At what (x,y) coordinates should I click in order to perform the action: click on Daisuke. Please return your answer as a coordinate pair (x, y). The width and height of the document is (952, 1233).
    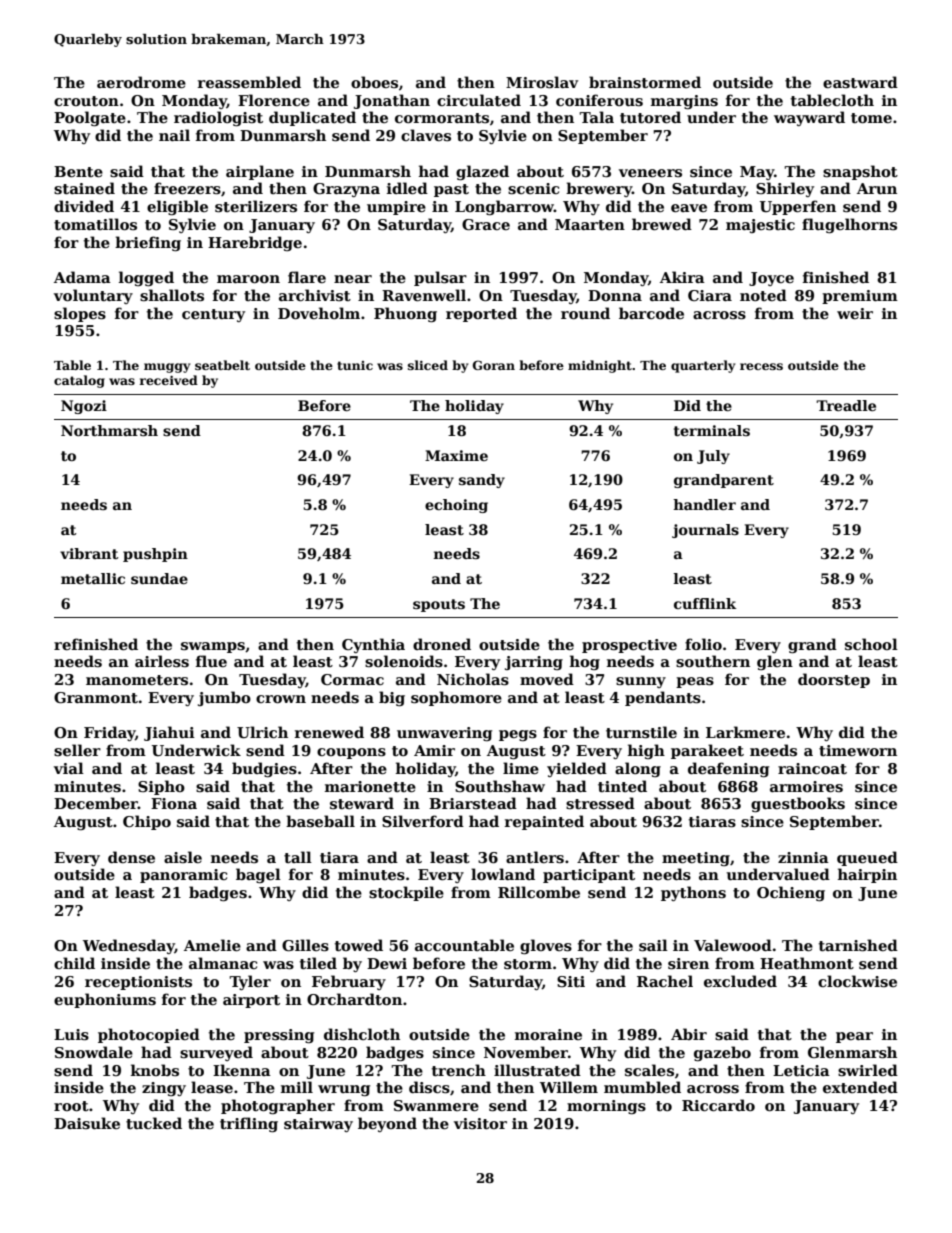
    Looking at the image, I should click on (87, 1123).
